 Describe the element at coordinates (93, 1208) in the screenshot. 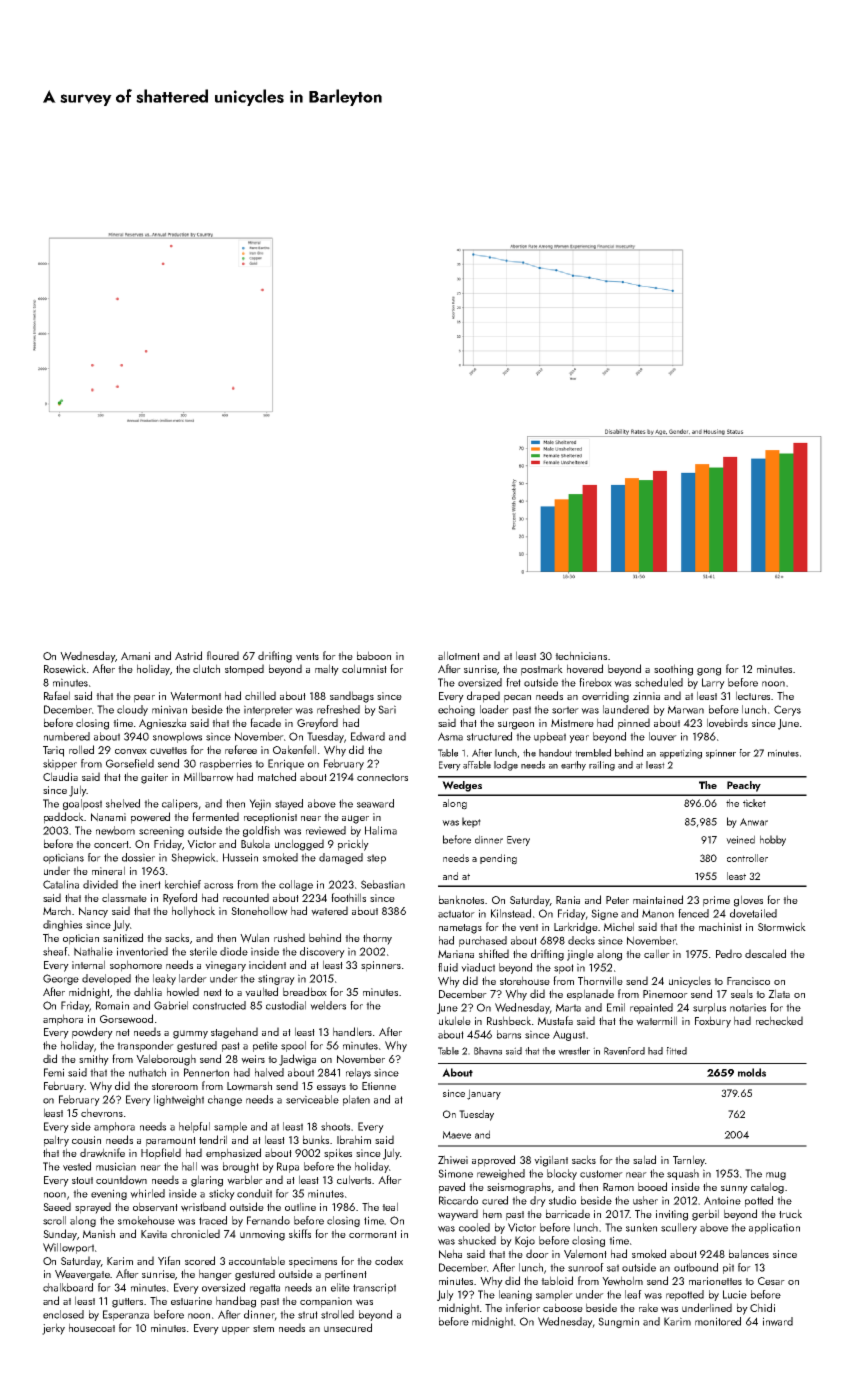

I see `sprayed` at that location.
